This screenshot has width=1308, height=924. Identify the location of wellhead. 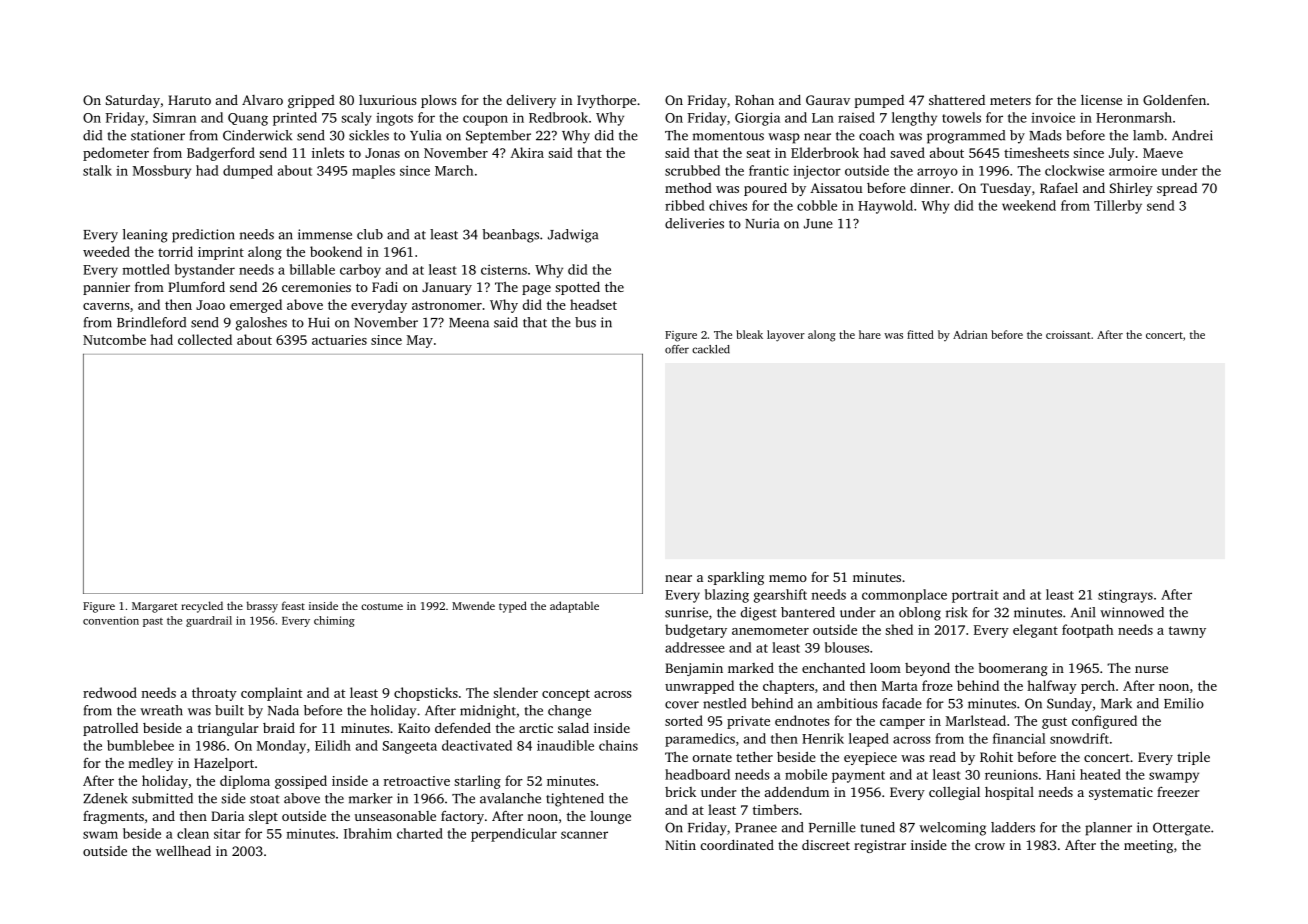
(183, 850).
